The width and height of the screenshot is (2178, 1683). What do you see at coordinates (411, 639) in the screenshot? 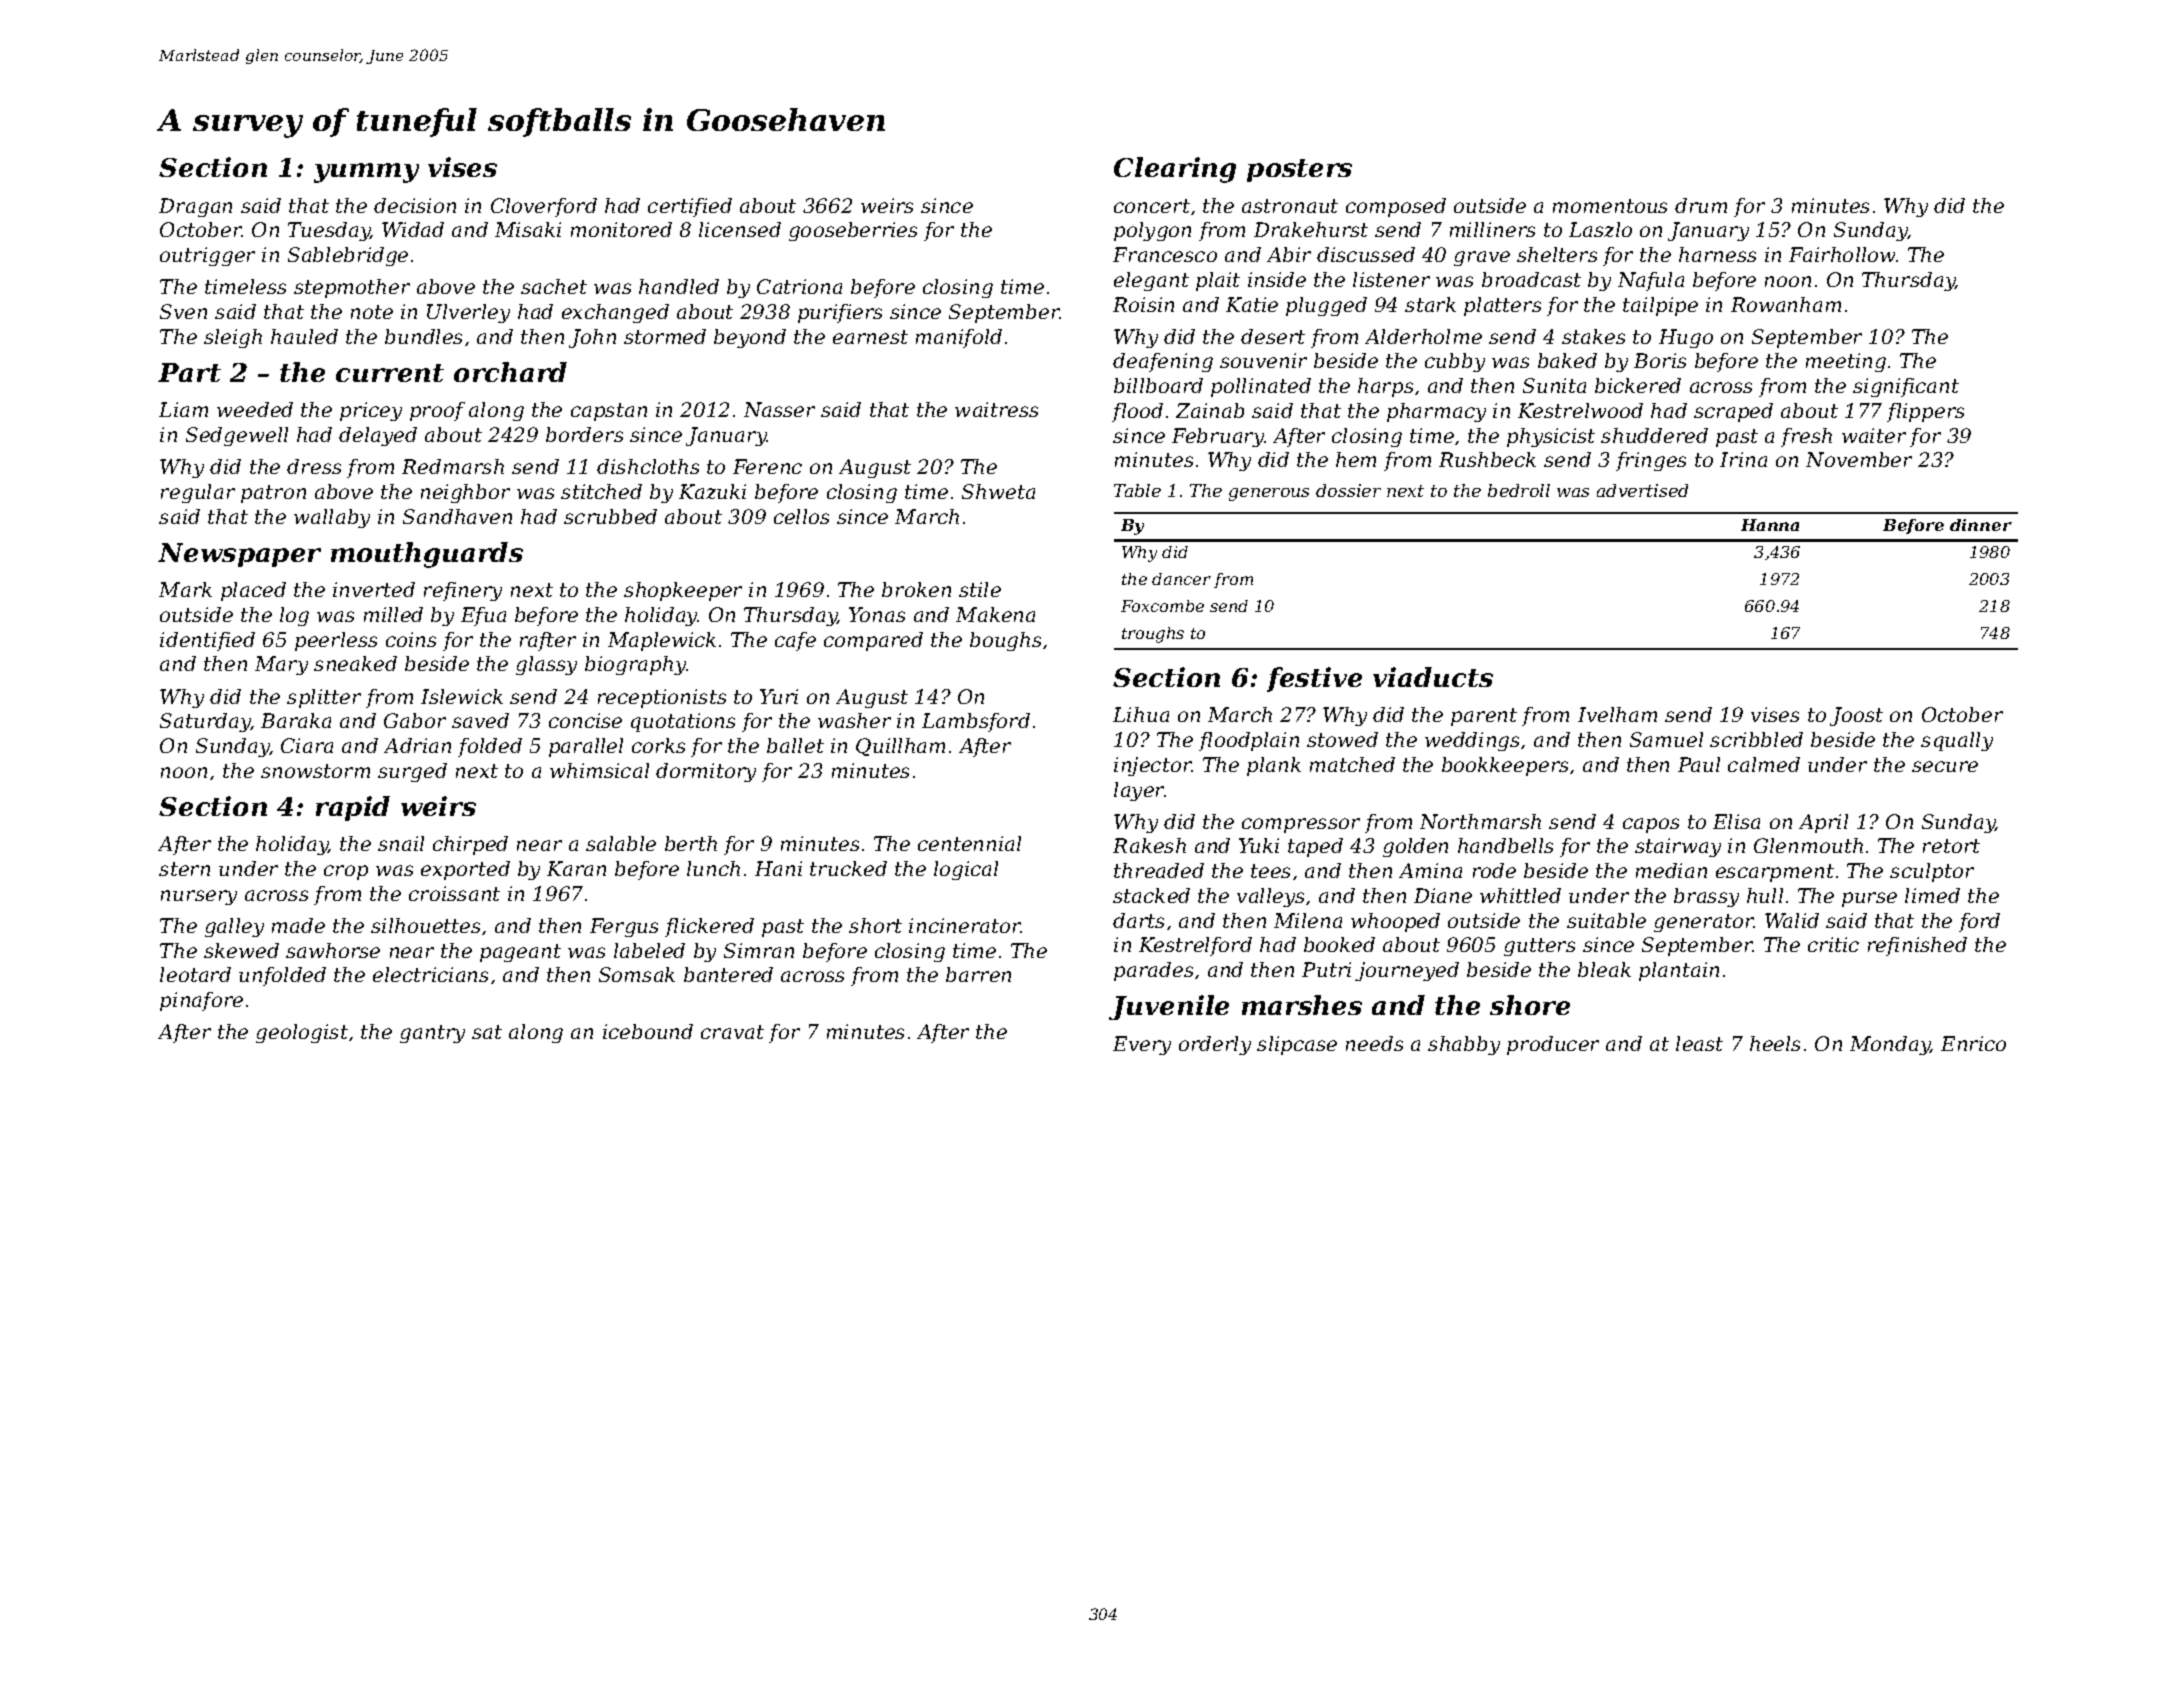
I see `coins` at bounding box center [411, 639].
